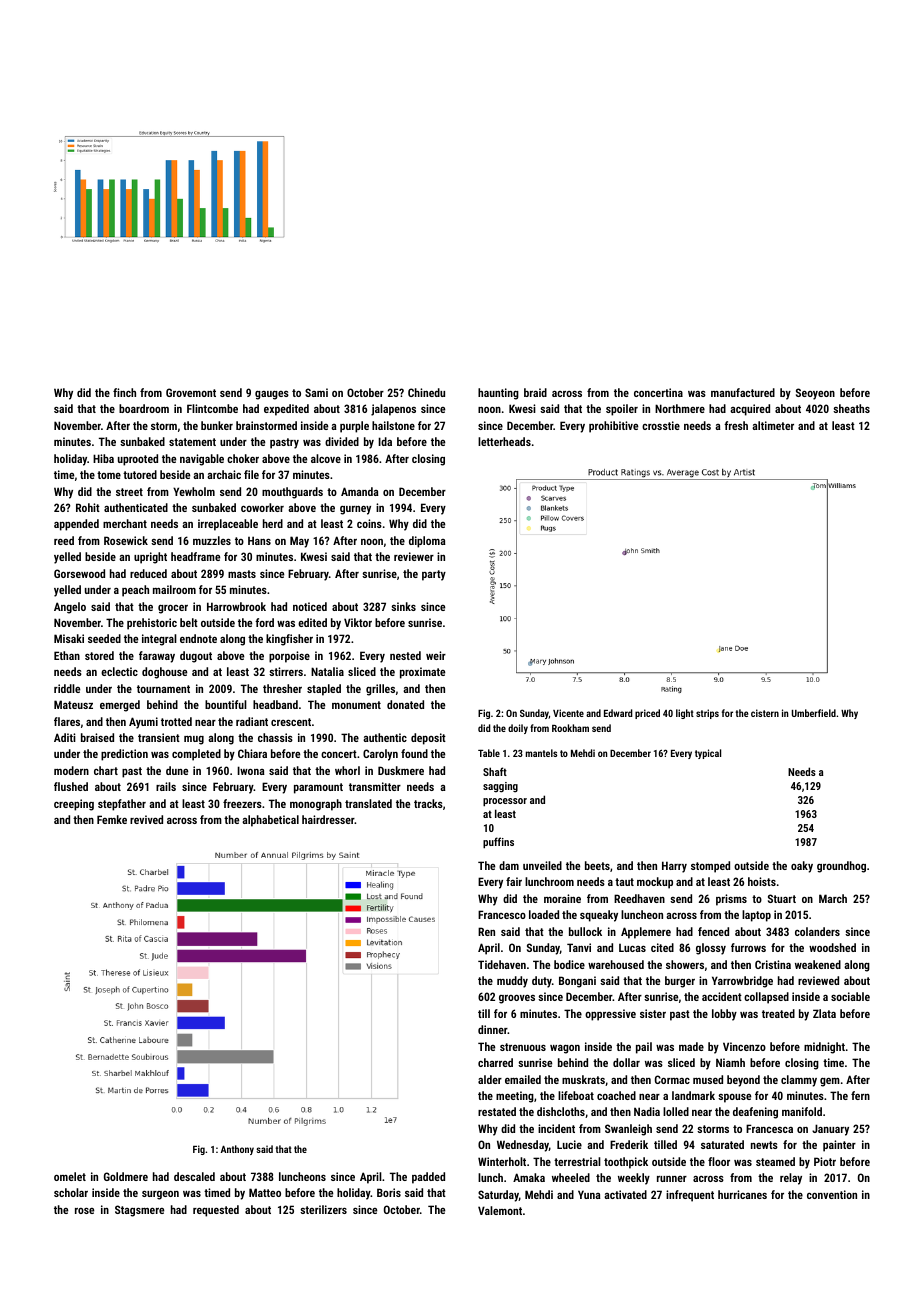 This screenshot has width=924, height=1308. What do you see at coordinates (414, 556) in the screenshot?
I see `reviewer` at bounding box center [414, 556].
